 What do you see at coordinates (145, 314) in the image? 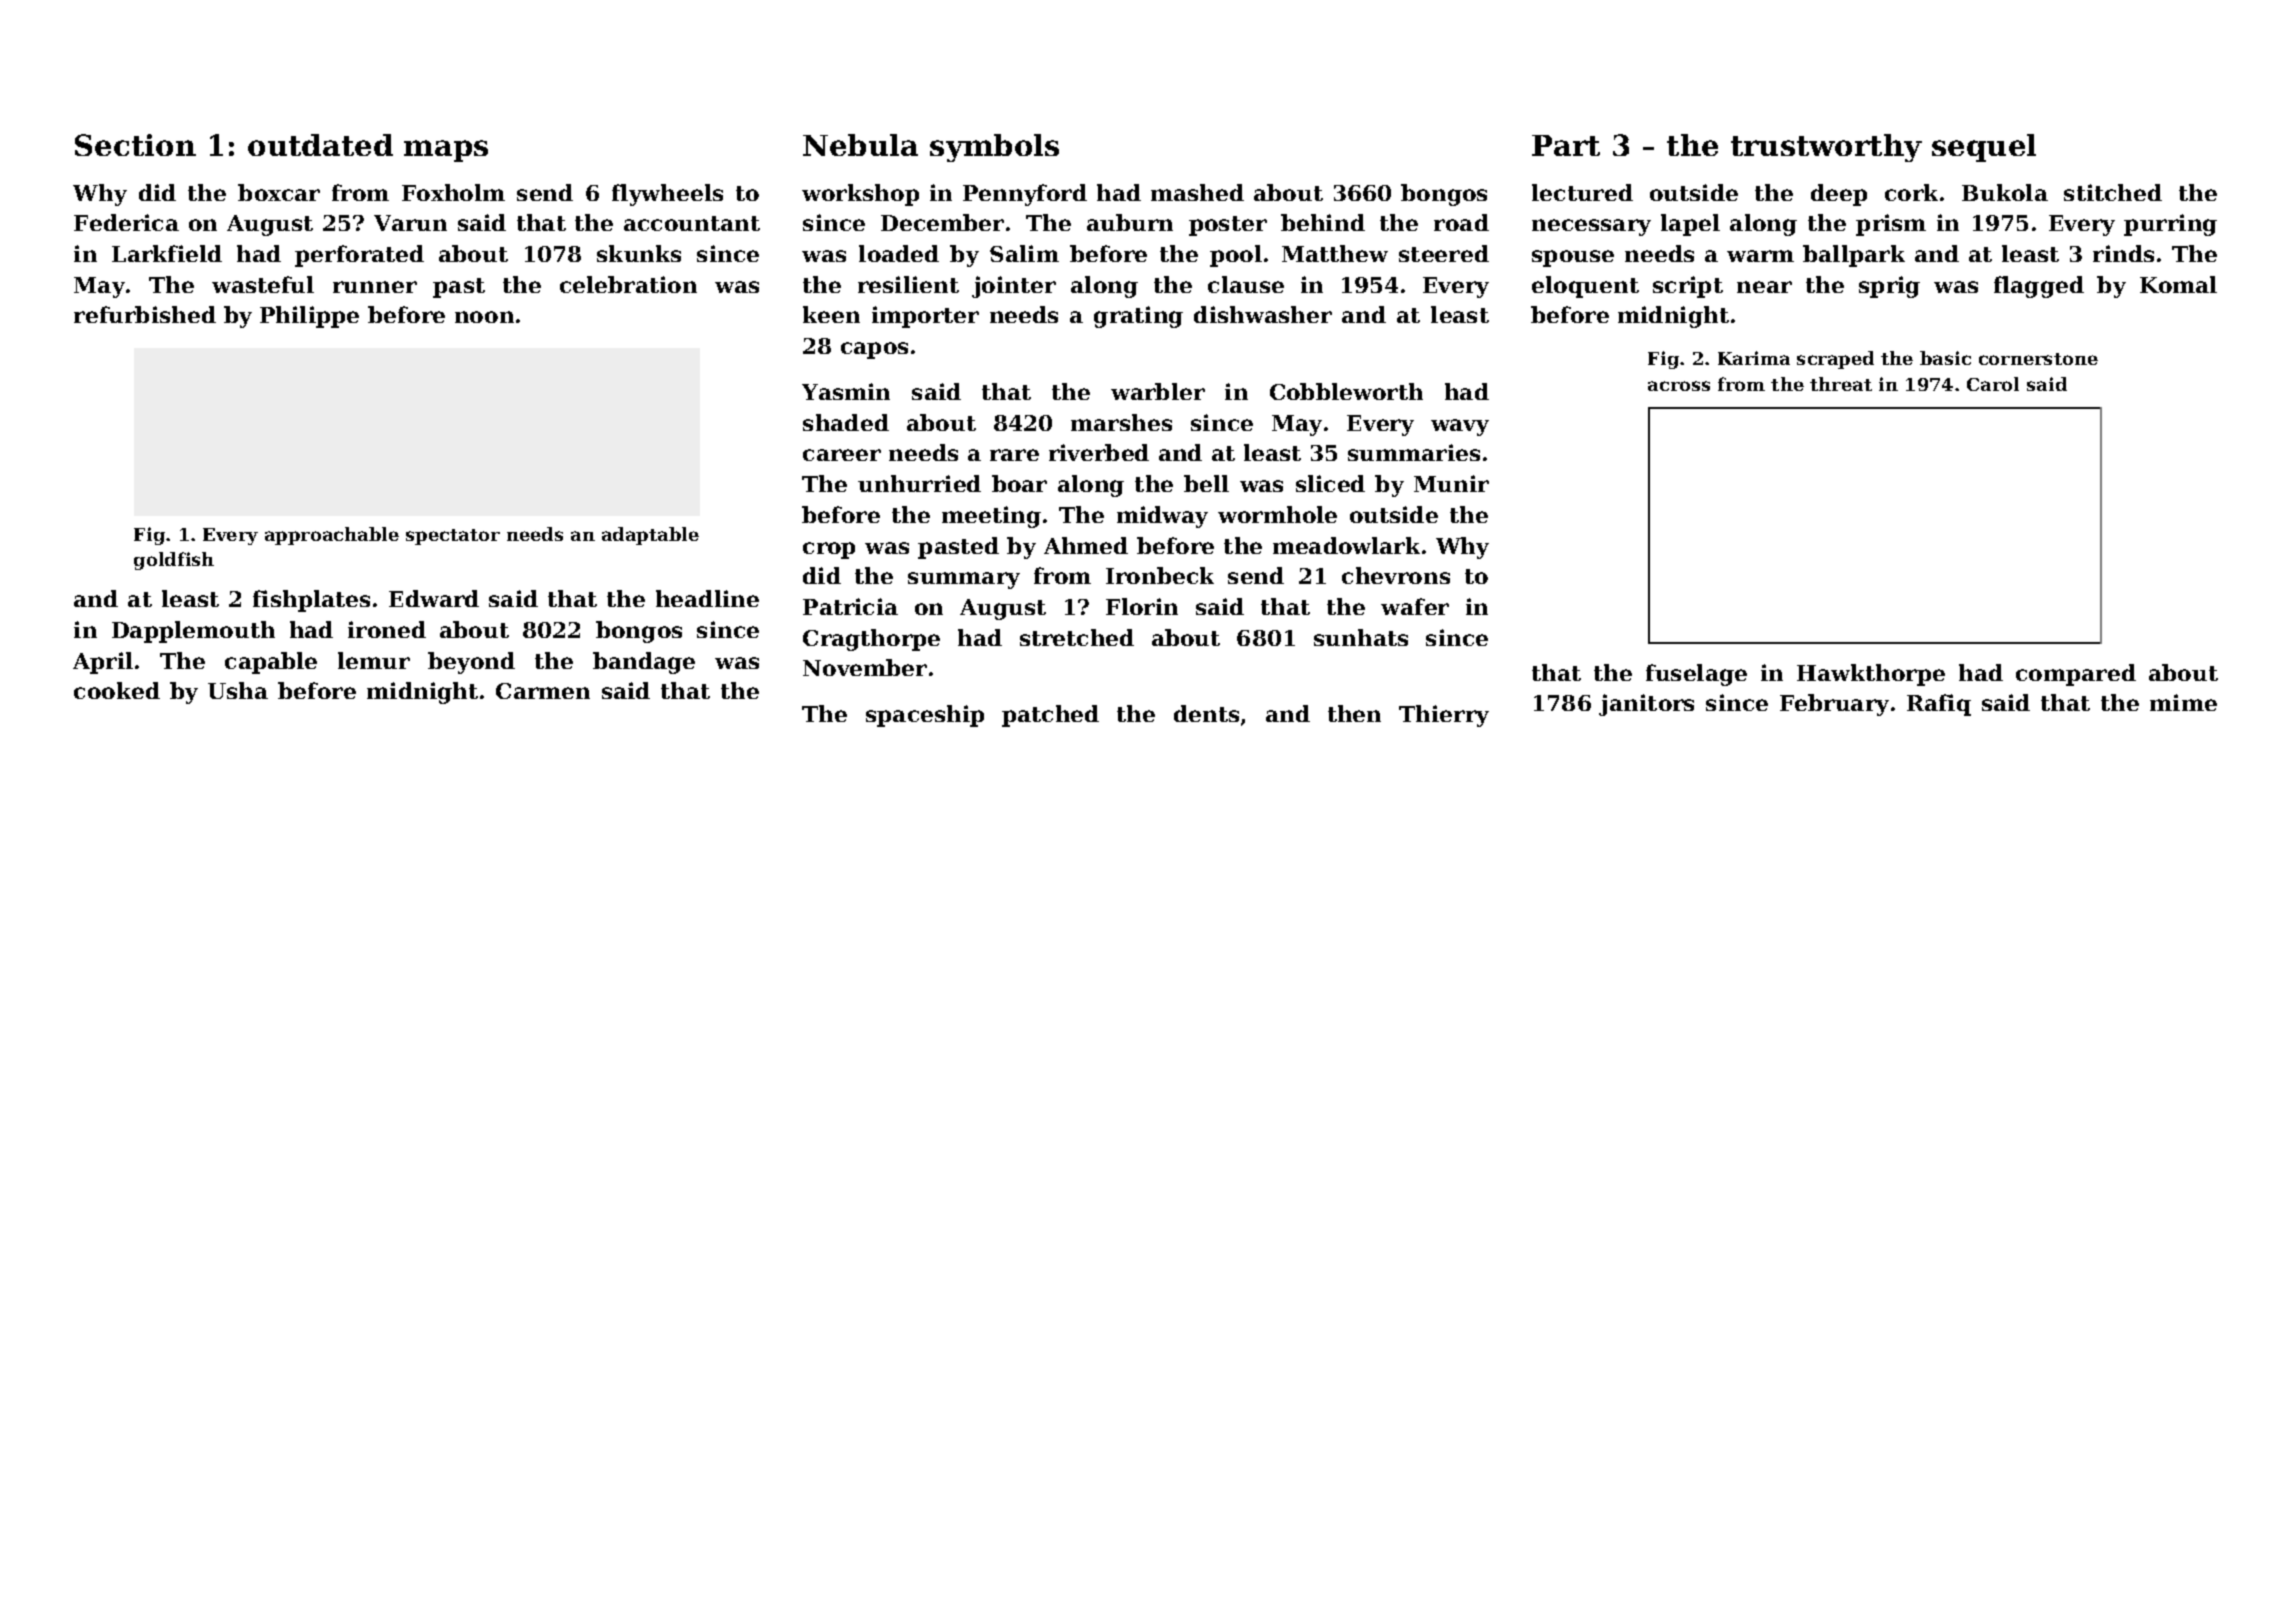
I see `refurbished` at bounding box center [145, 314].
